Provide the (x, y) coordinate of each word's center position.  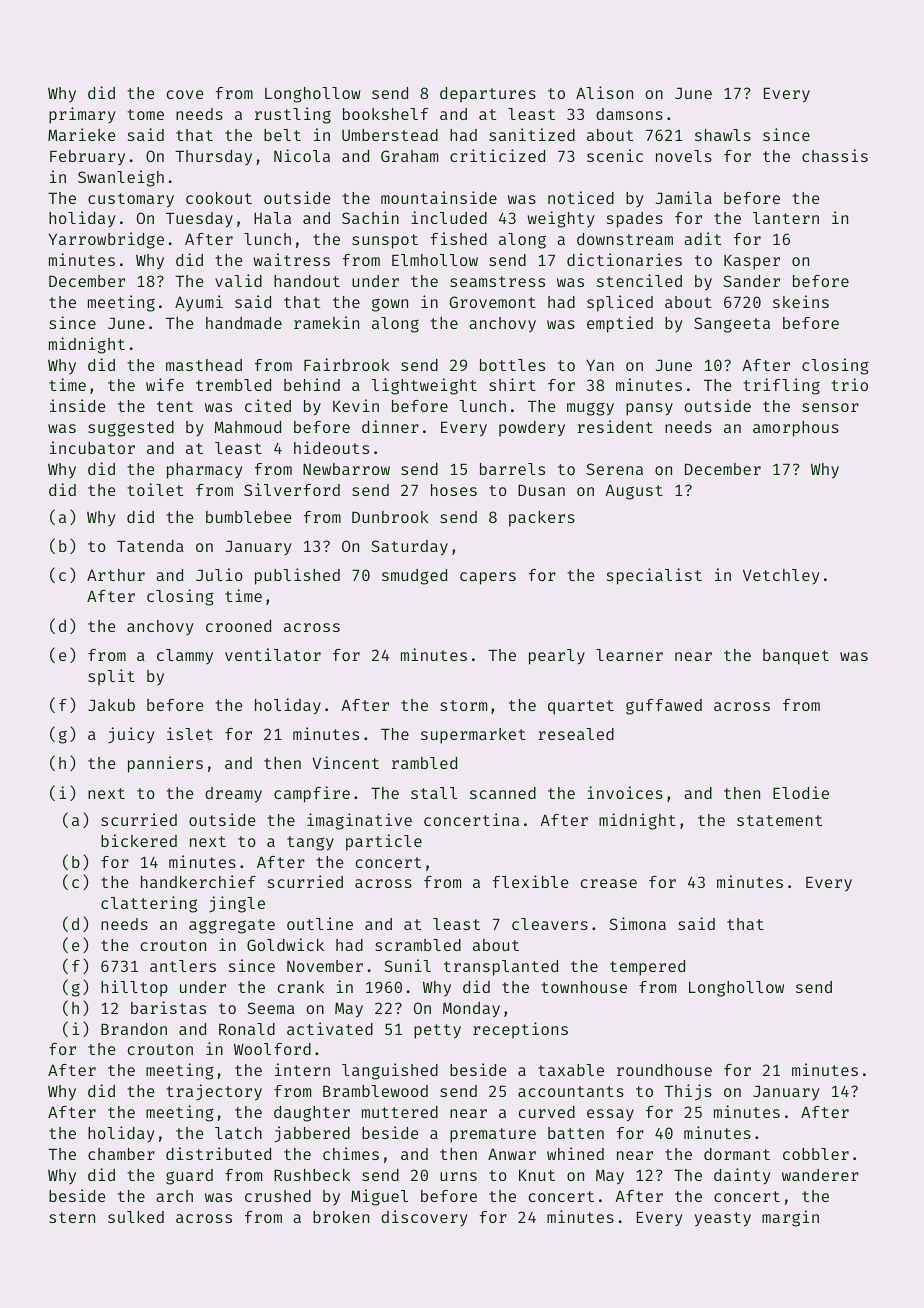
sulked (136, 1217)
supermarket (473, 736)
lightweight (424, 386)
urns (458, 1176)
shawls (723, 135)
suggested (131, 429)
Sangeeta (732, 325)
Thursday (213, 157)
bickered (139, 840)
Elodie (801, 792)
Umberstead (390, 135)
